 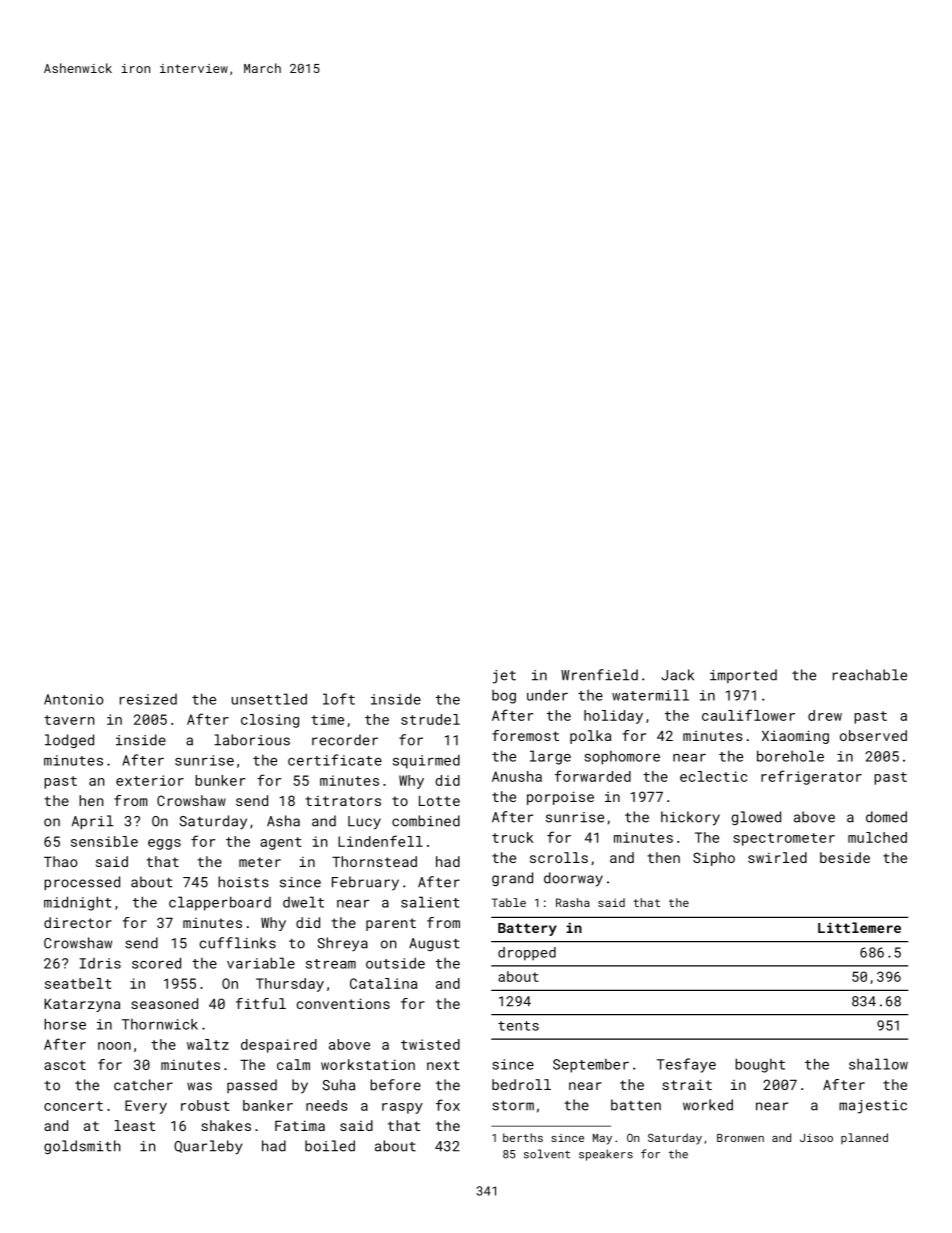 I want to click on Littlemere, so click(x=859, y=927).
